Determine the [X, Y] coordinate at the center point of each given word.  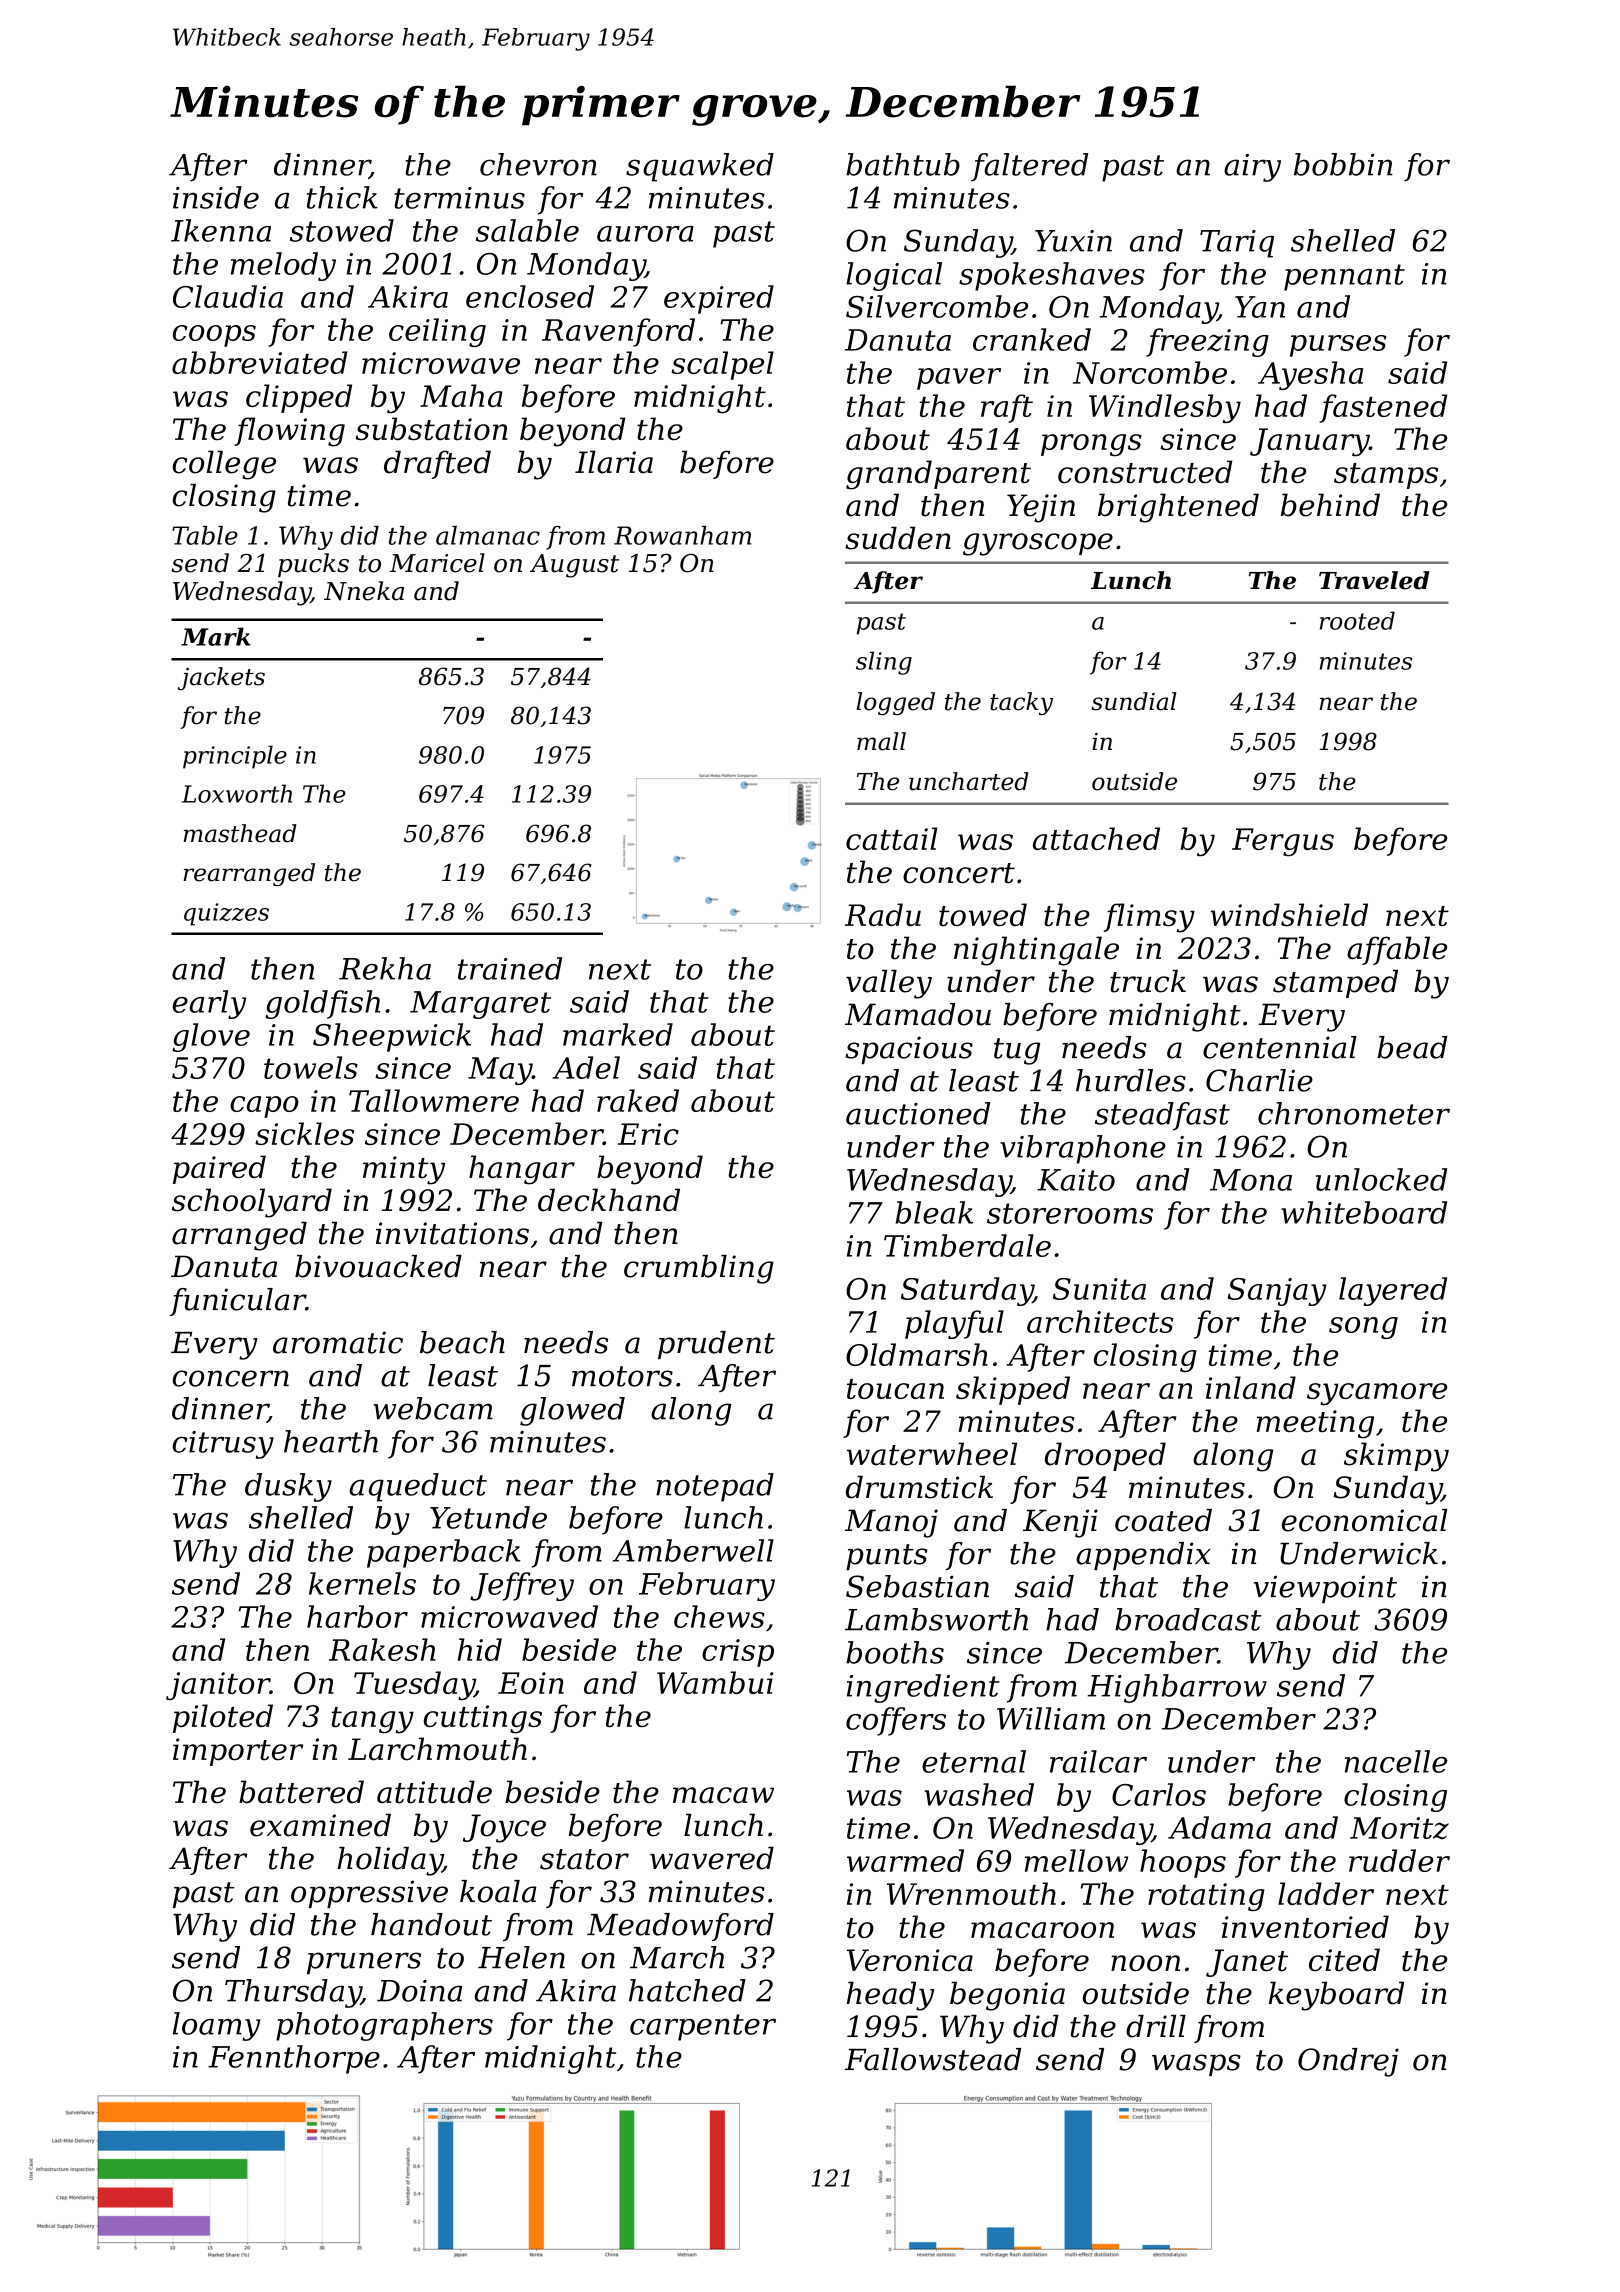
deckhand [609, 1200]
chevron [538, 164]
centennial [1280, 1047]
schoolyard [252, 1203]
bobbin [1343, 164]
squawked [700, 167]
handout [431, 1924]
